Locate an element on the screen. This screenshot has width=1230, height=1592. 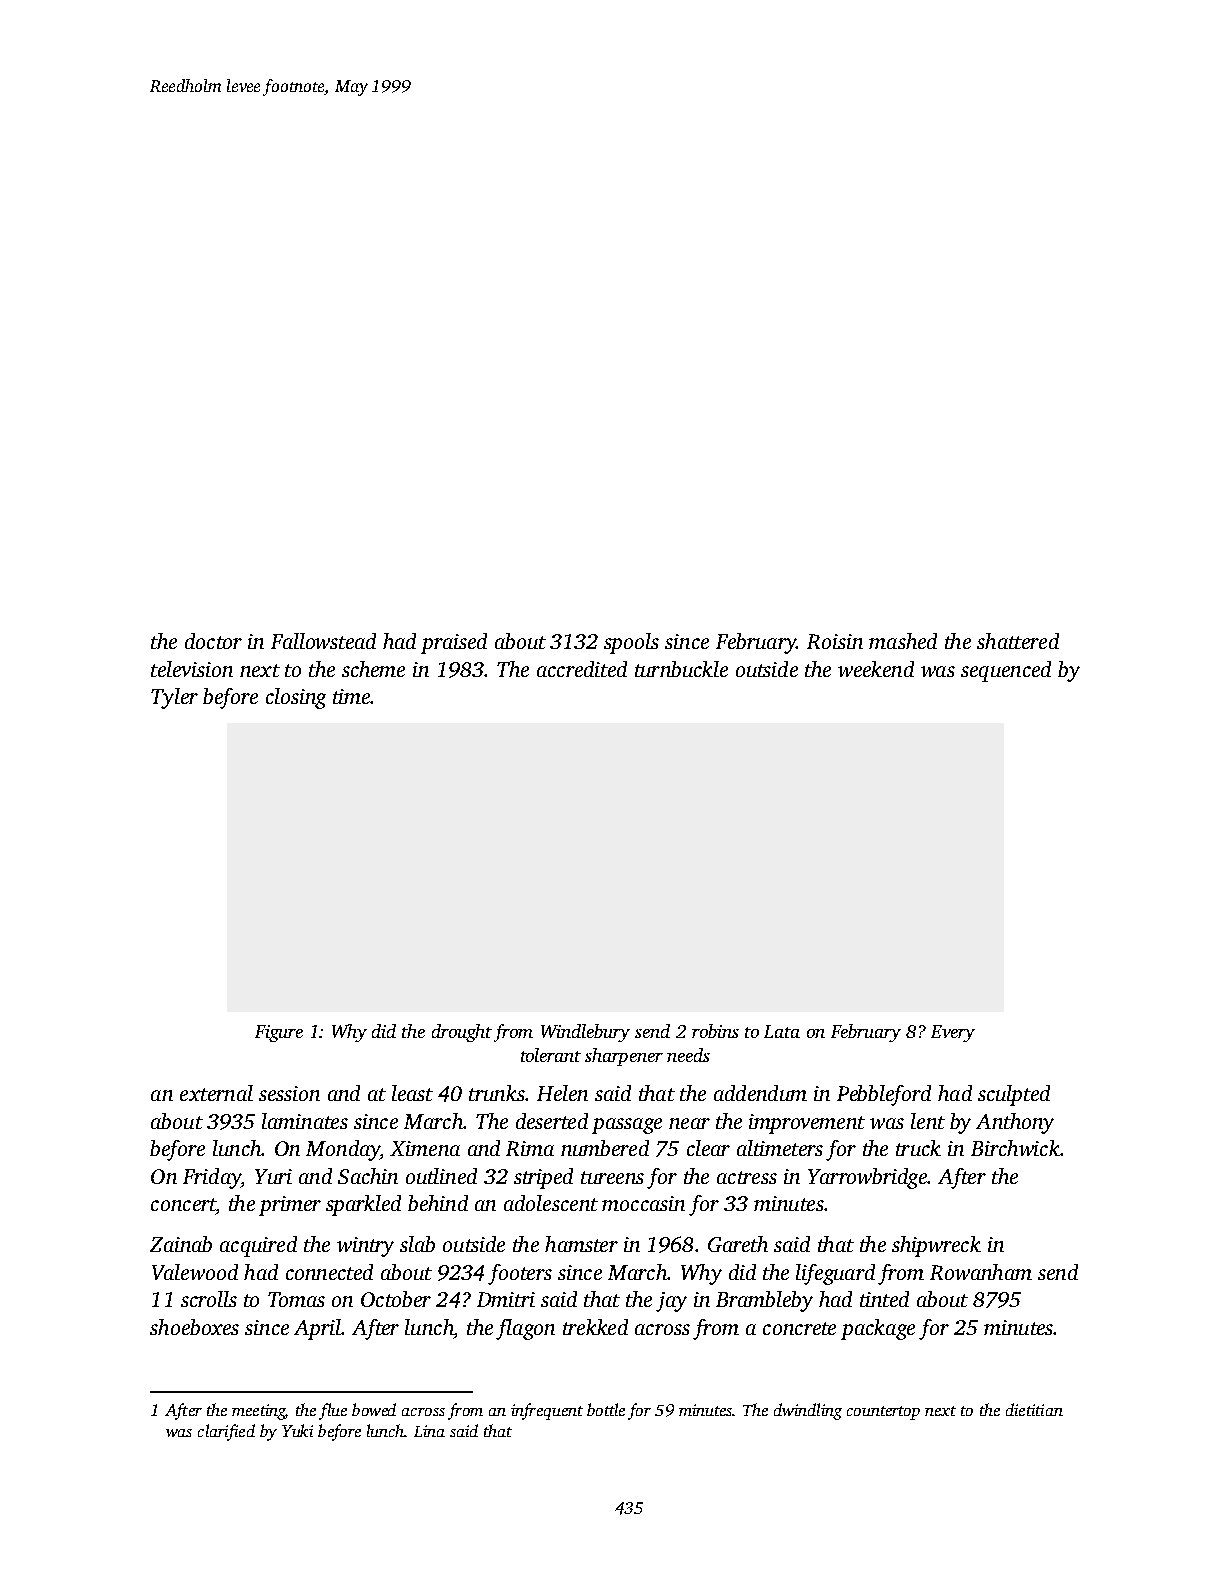
bowed is located at coordinates (374, 1409).
